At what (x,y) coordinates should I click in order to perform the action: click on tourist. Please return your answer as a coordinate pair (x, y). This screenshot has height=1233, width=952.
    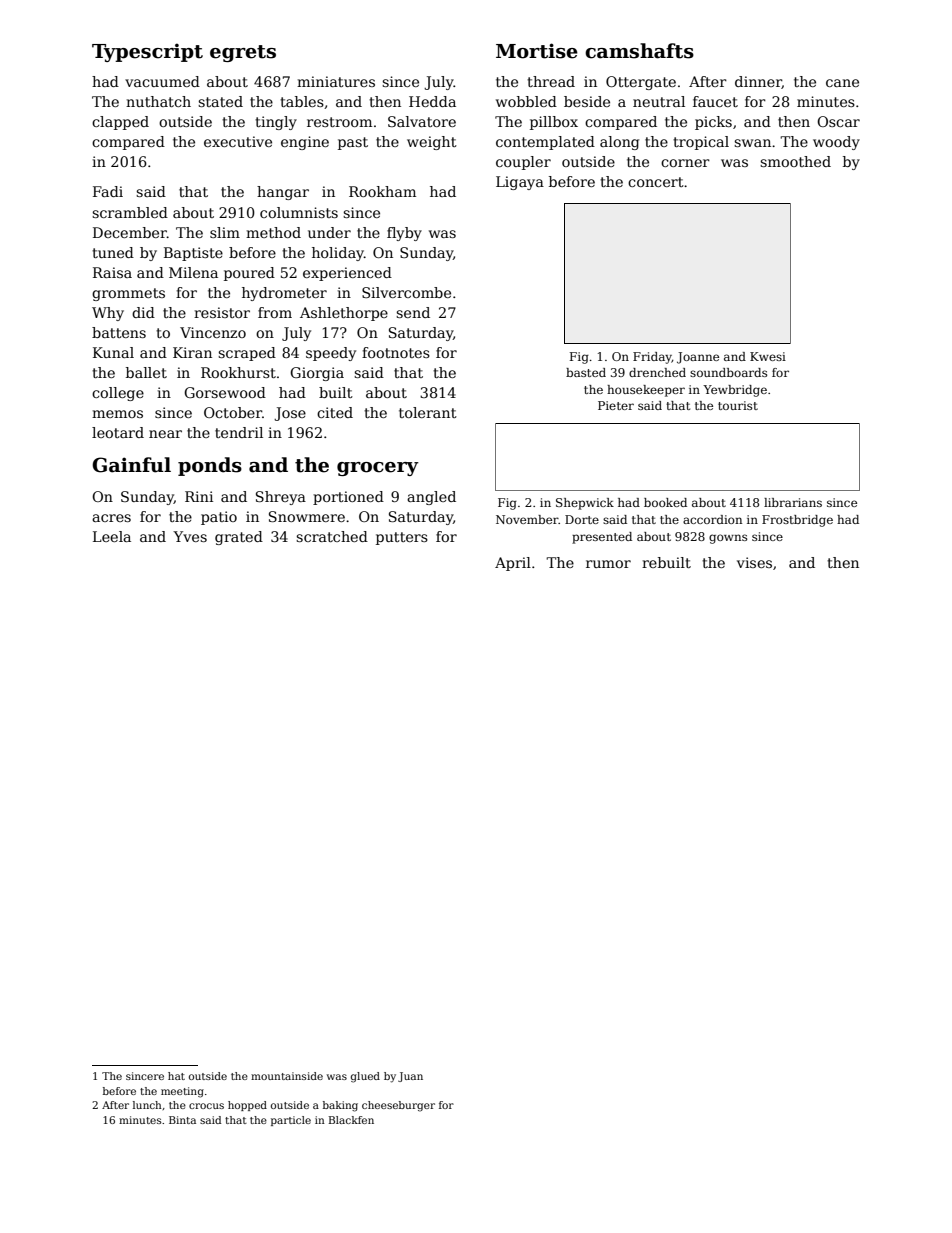
    Looking at the image, I should click on (738, 405).
